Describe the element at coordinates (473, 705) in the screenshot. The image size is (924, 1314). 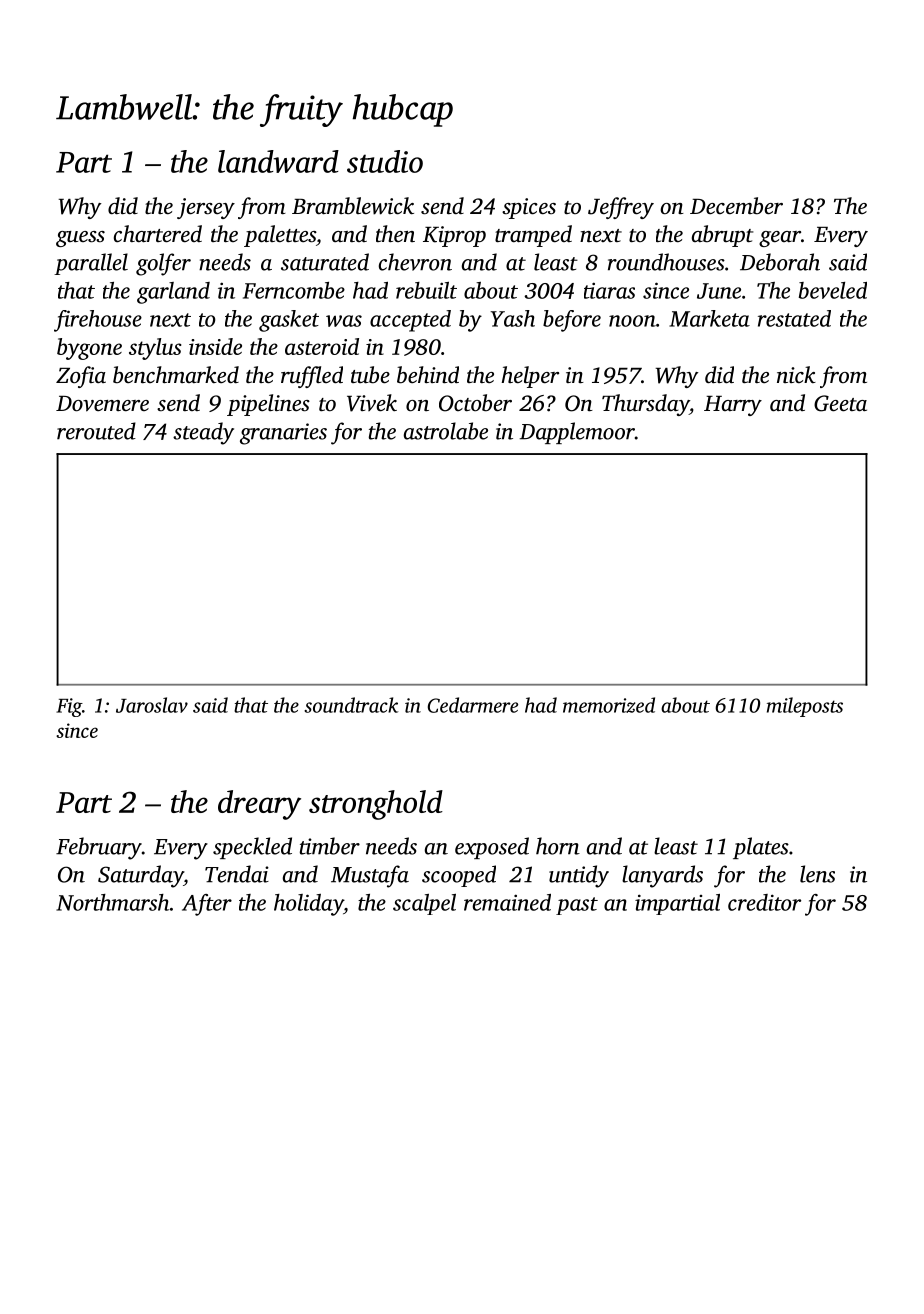
I see `Cedarmere` at that location.
